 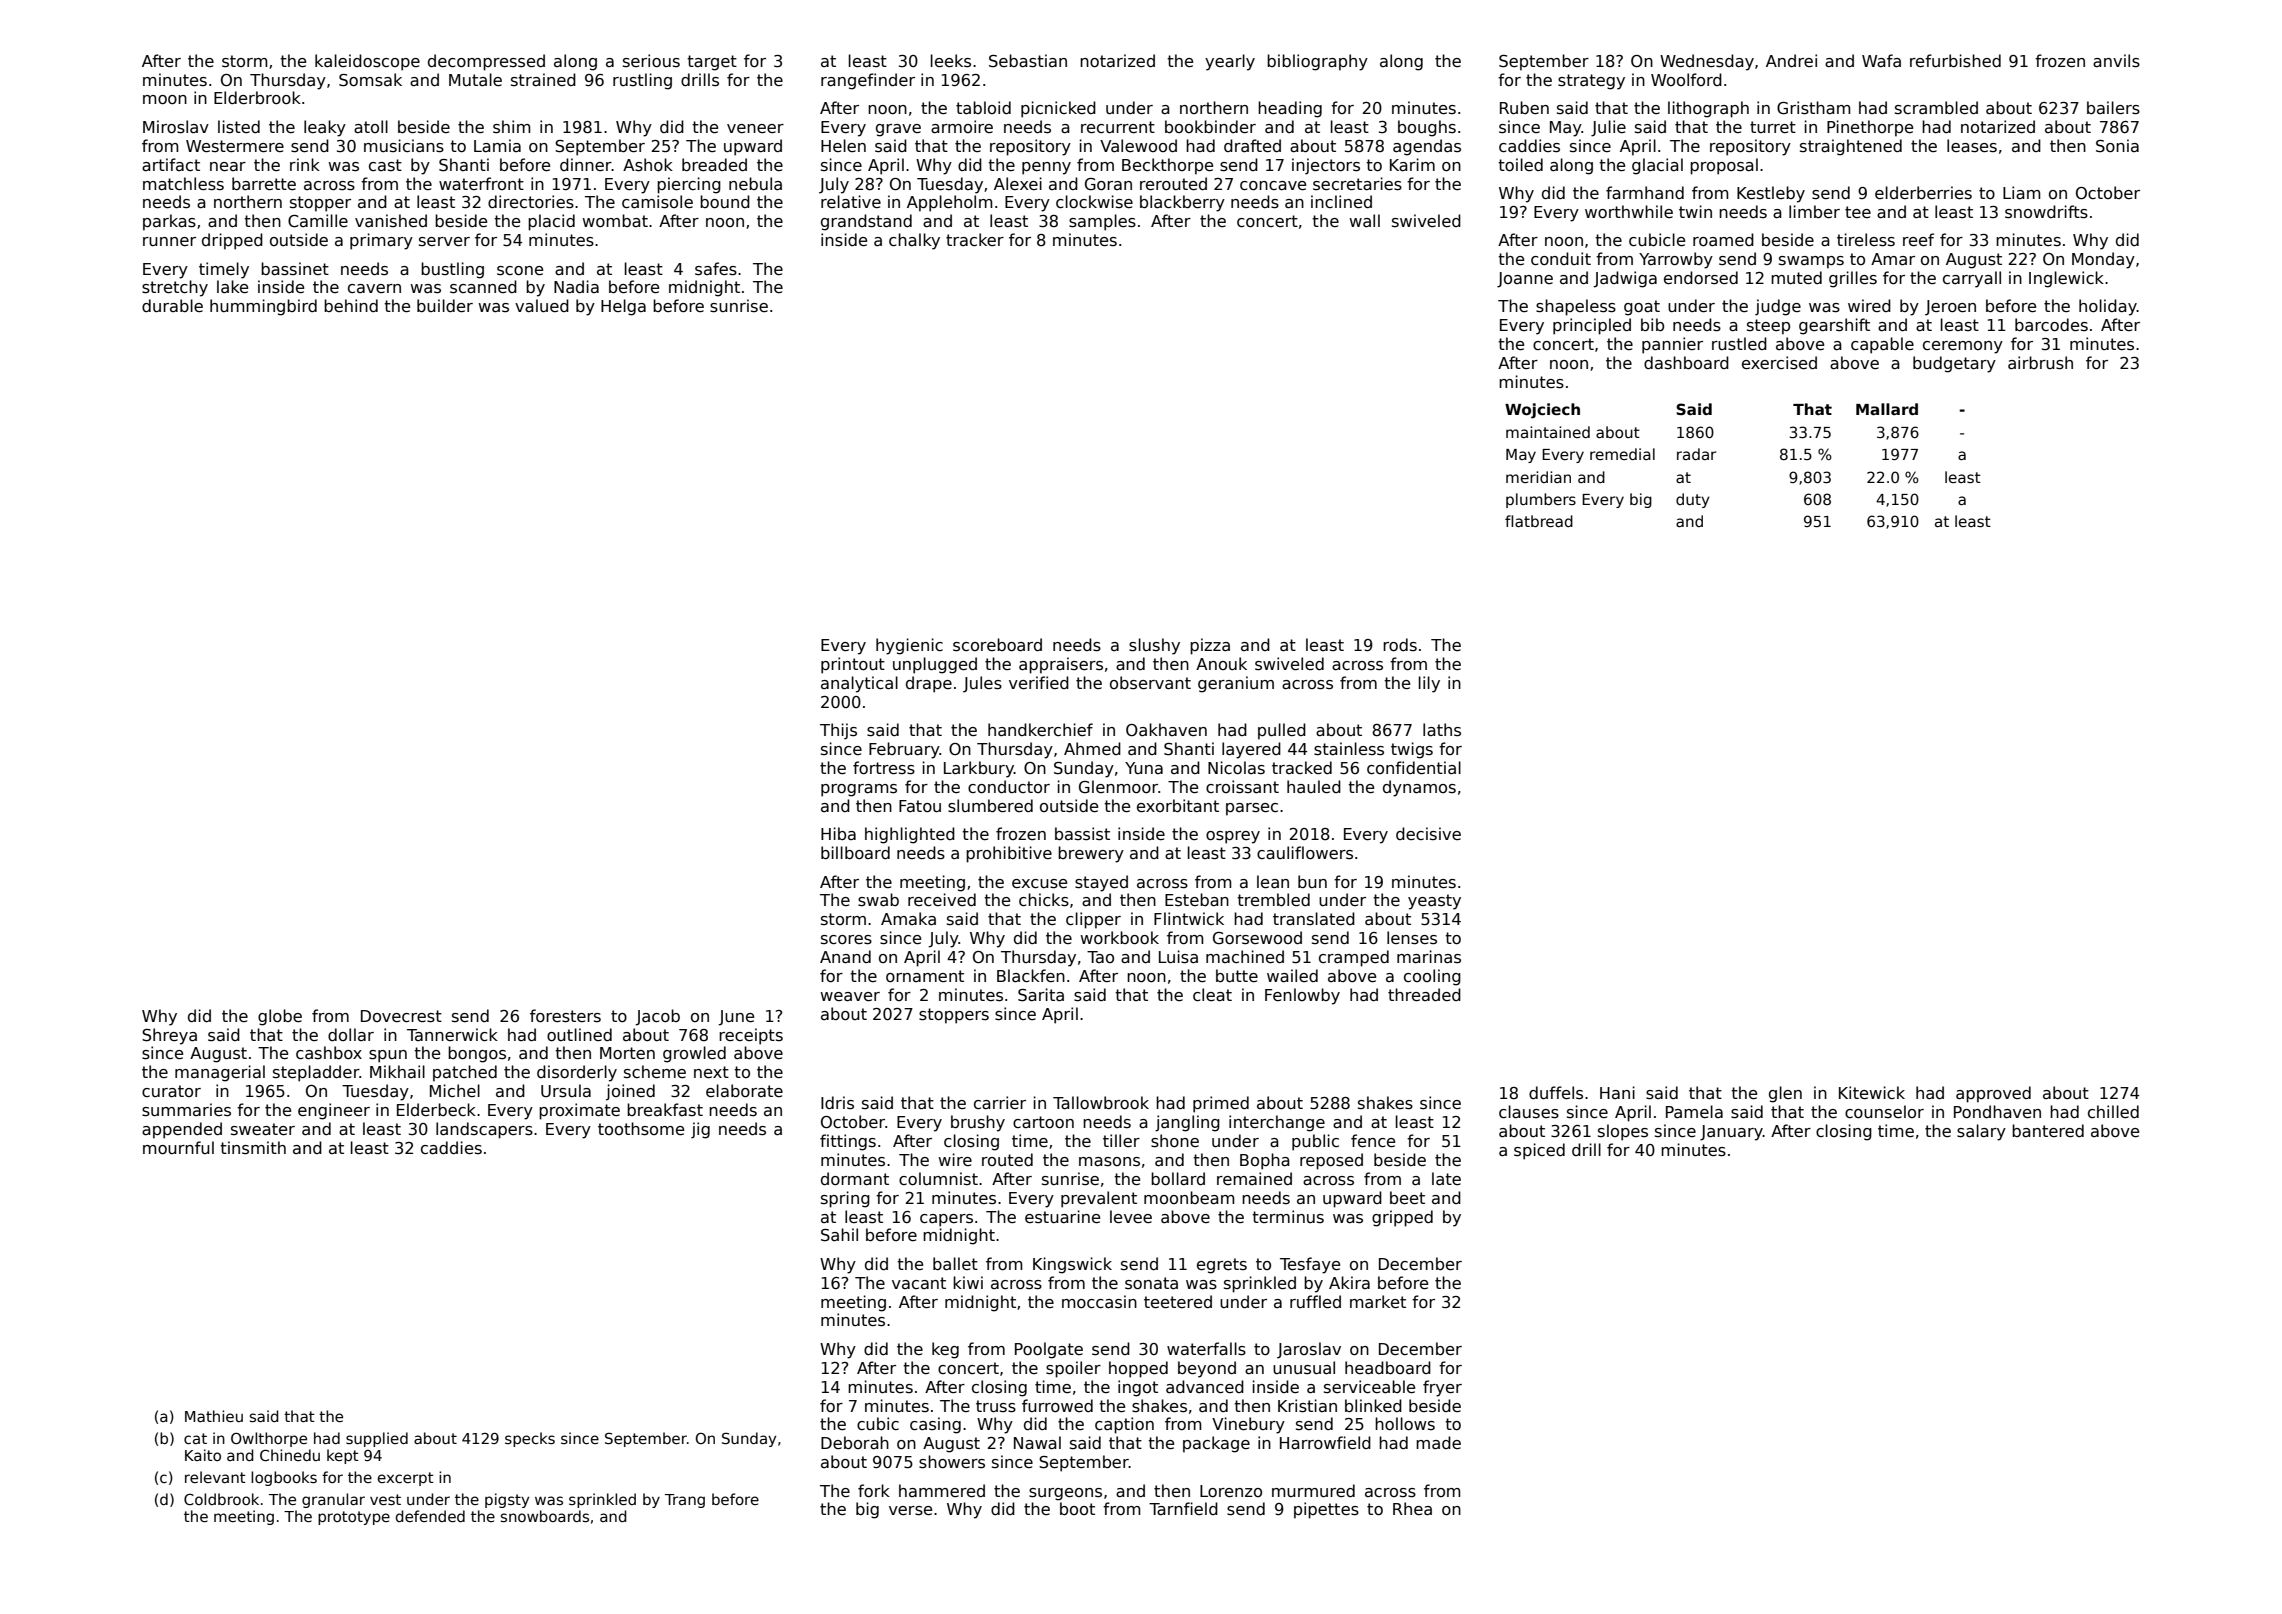 I want to click on printout, so click(x=853, y=665).
